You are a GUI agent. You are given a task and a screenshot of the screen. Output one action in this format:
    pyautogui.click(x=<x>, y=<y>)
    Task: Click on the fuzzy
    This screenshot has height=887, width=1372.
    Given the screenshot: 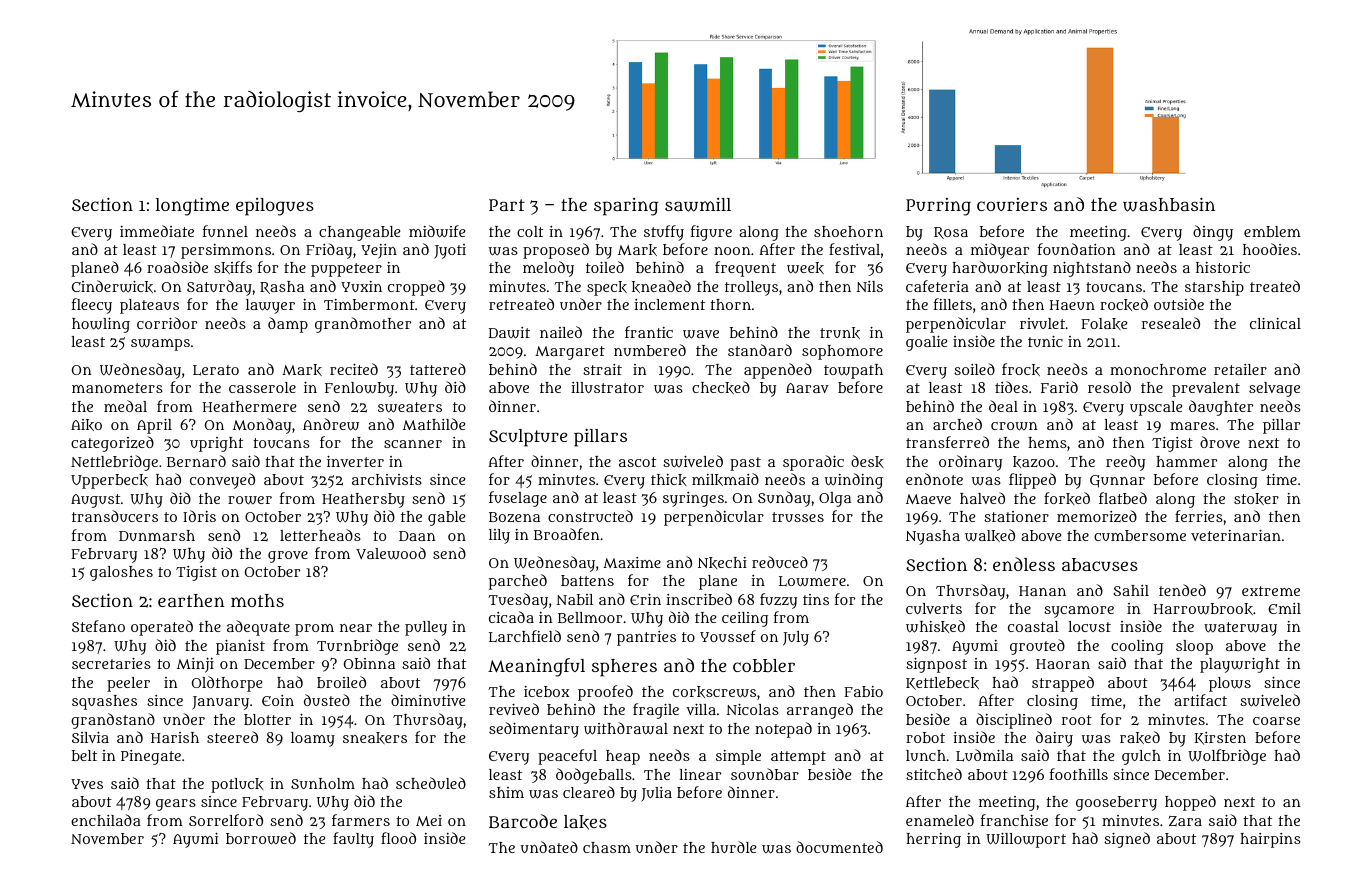 What is the action you would take?
    pyautogui.click(x=778, y=601)
